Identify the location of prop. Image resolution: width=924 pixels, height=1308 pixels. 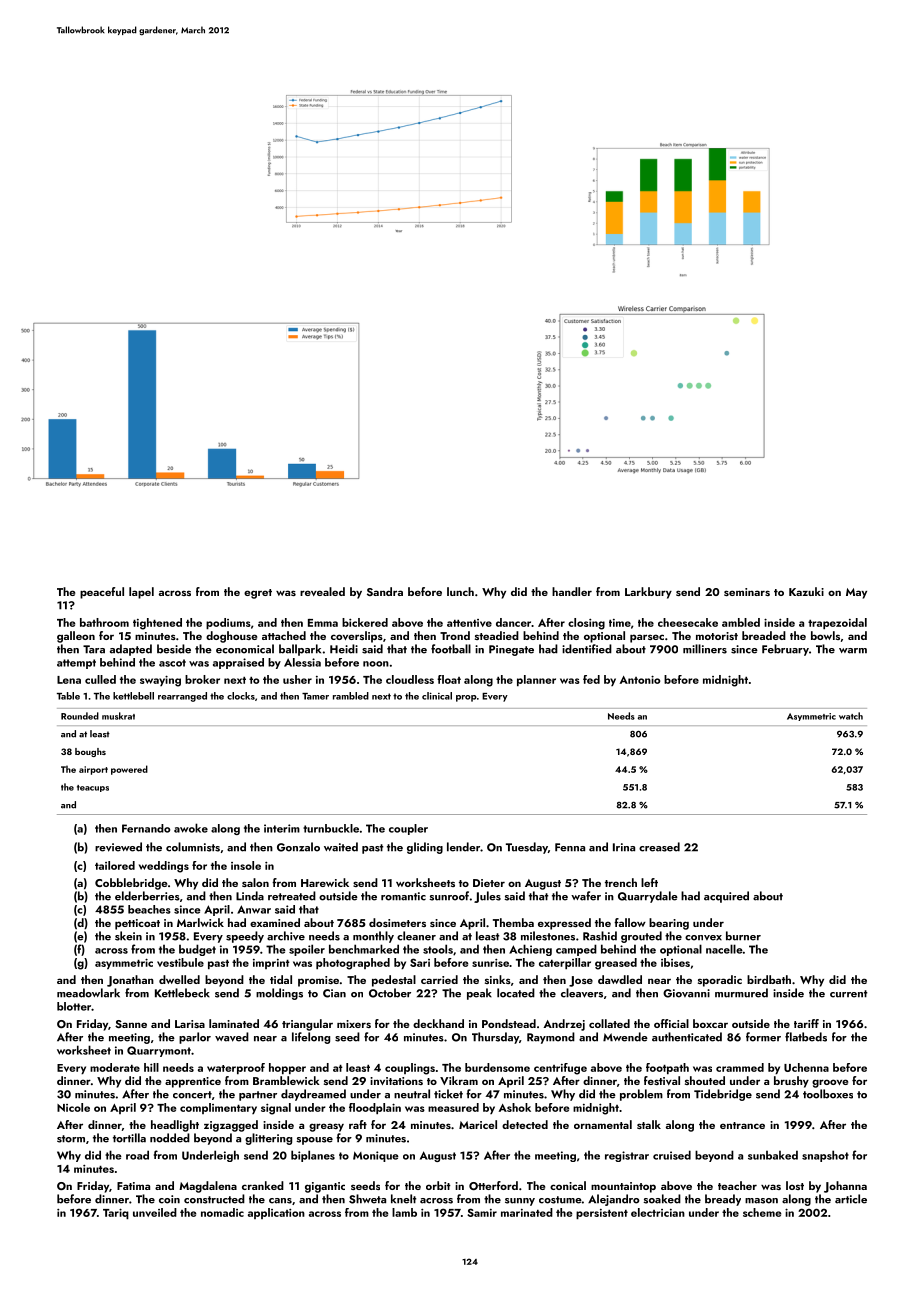
(466, 698).
